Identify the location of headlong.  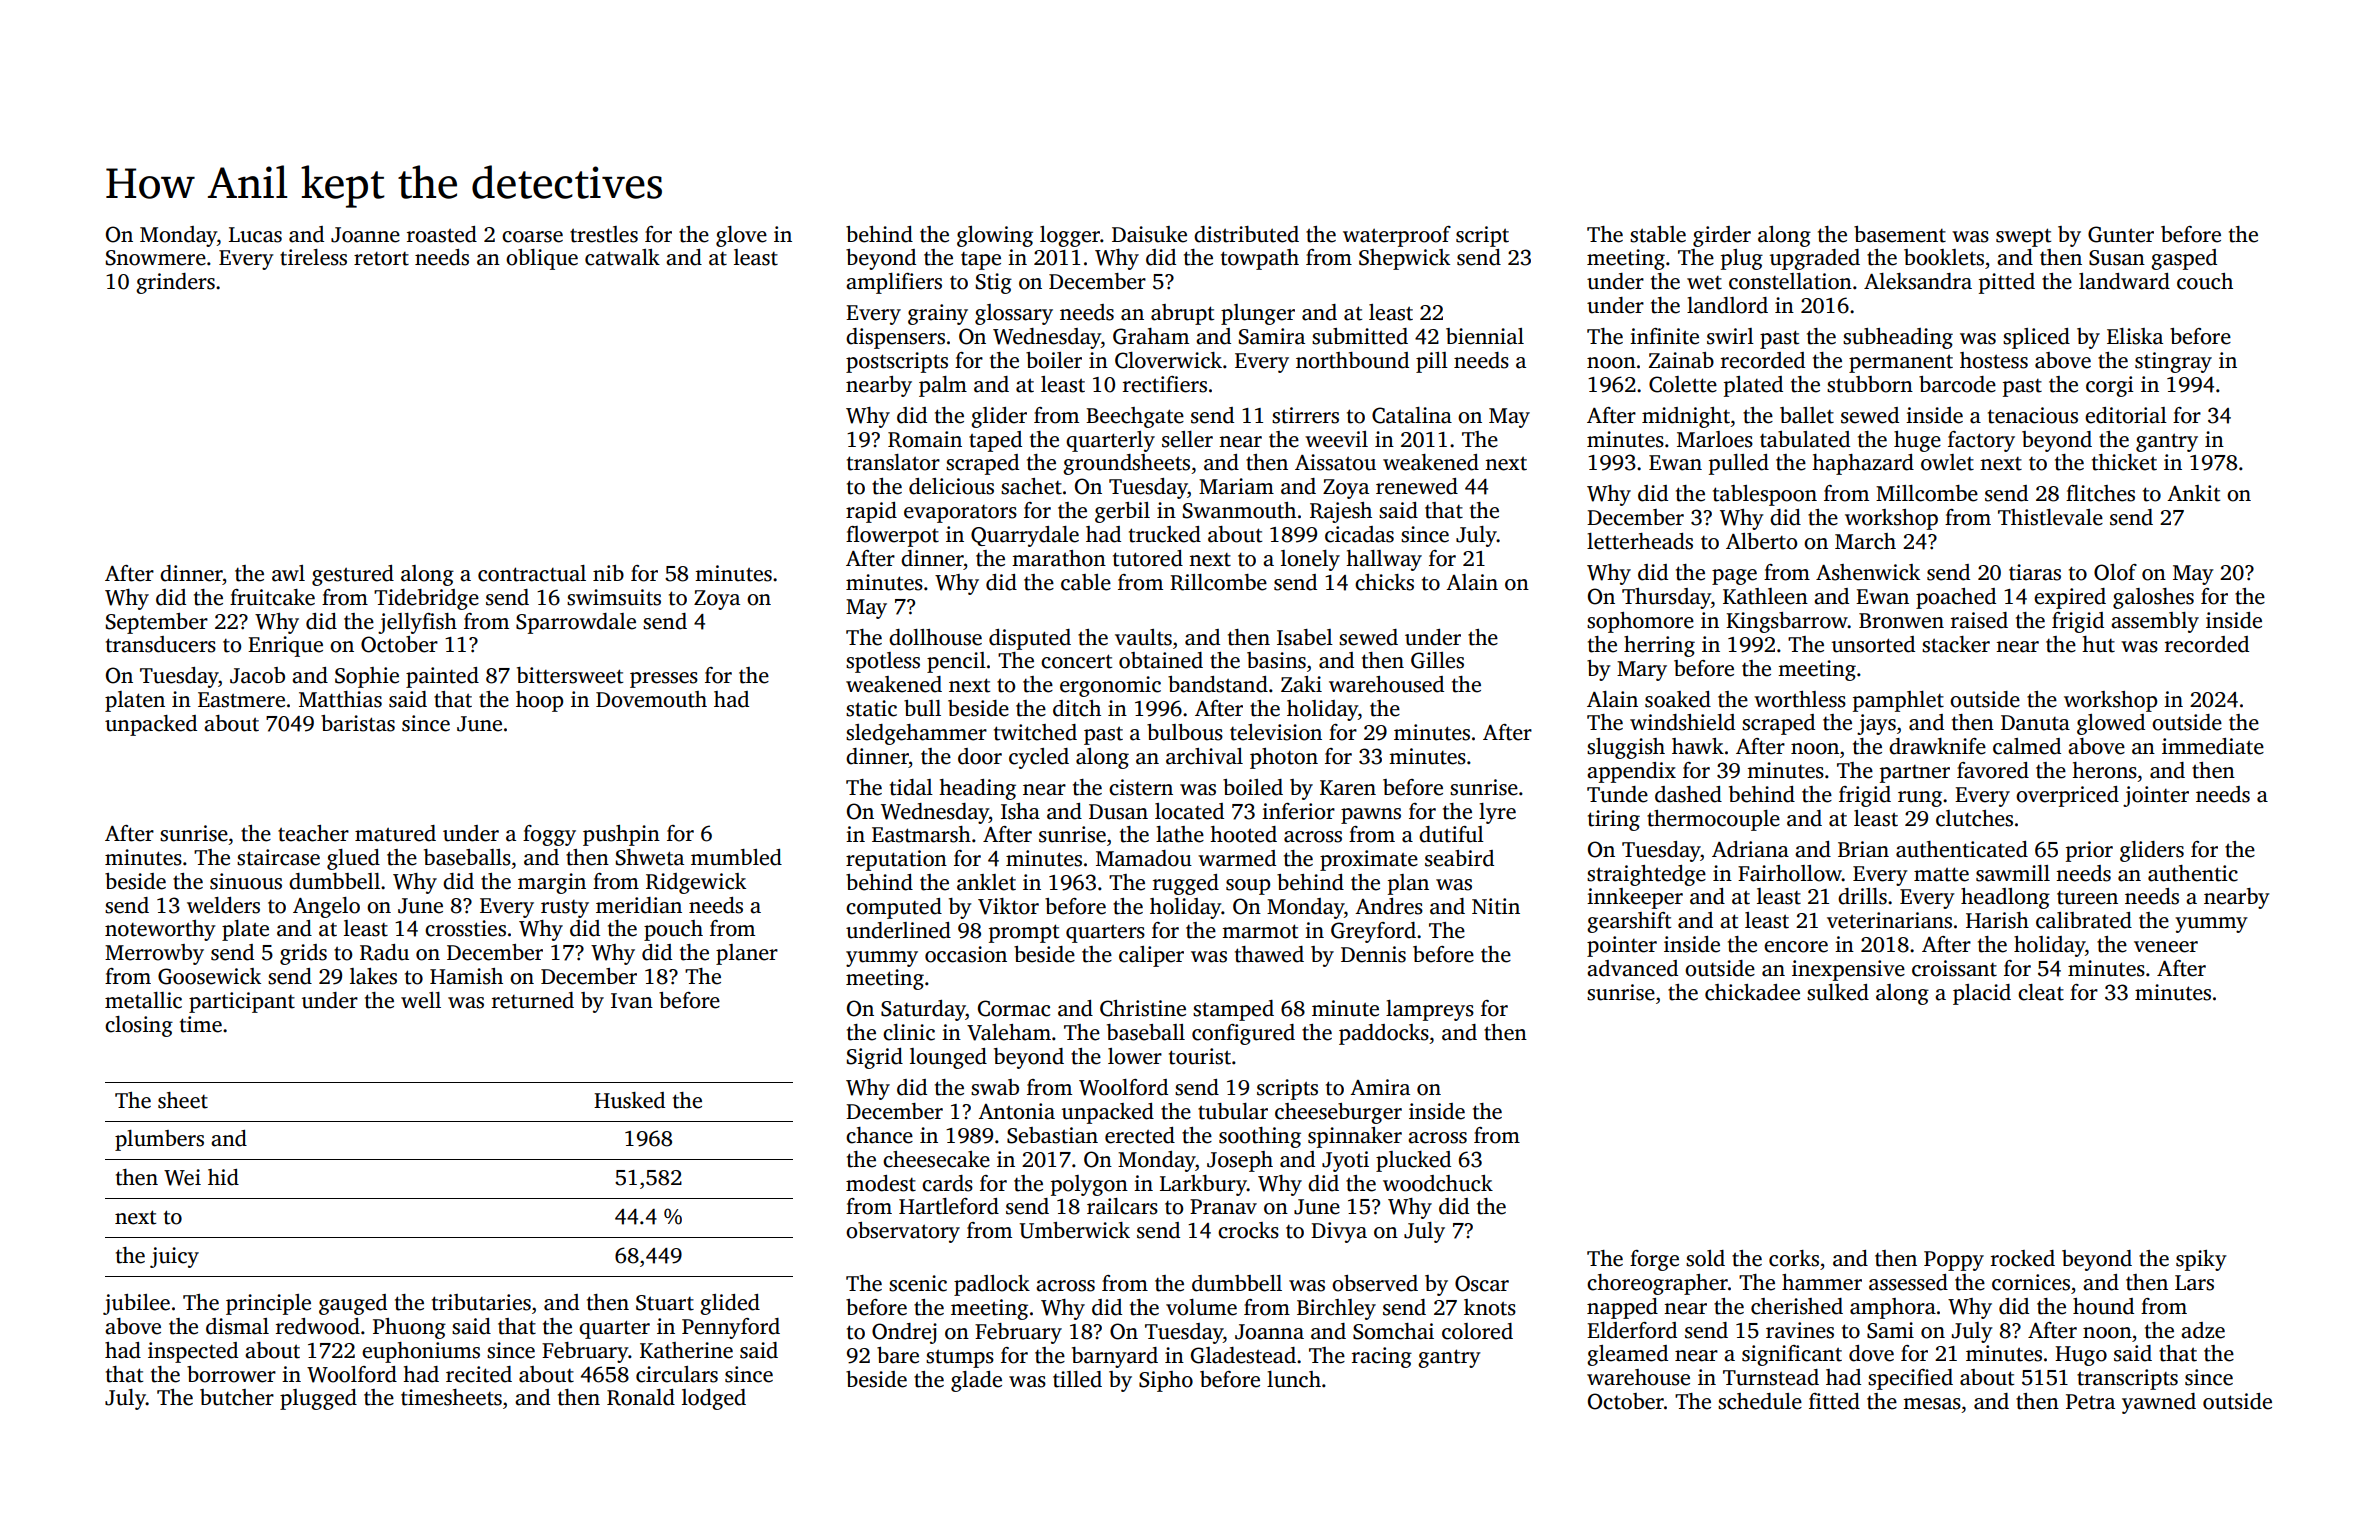
(2005, 898).
